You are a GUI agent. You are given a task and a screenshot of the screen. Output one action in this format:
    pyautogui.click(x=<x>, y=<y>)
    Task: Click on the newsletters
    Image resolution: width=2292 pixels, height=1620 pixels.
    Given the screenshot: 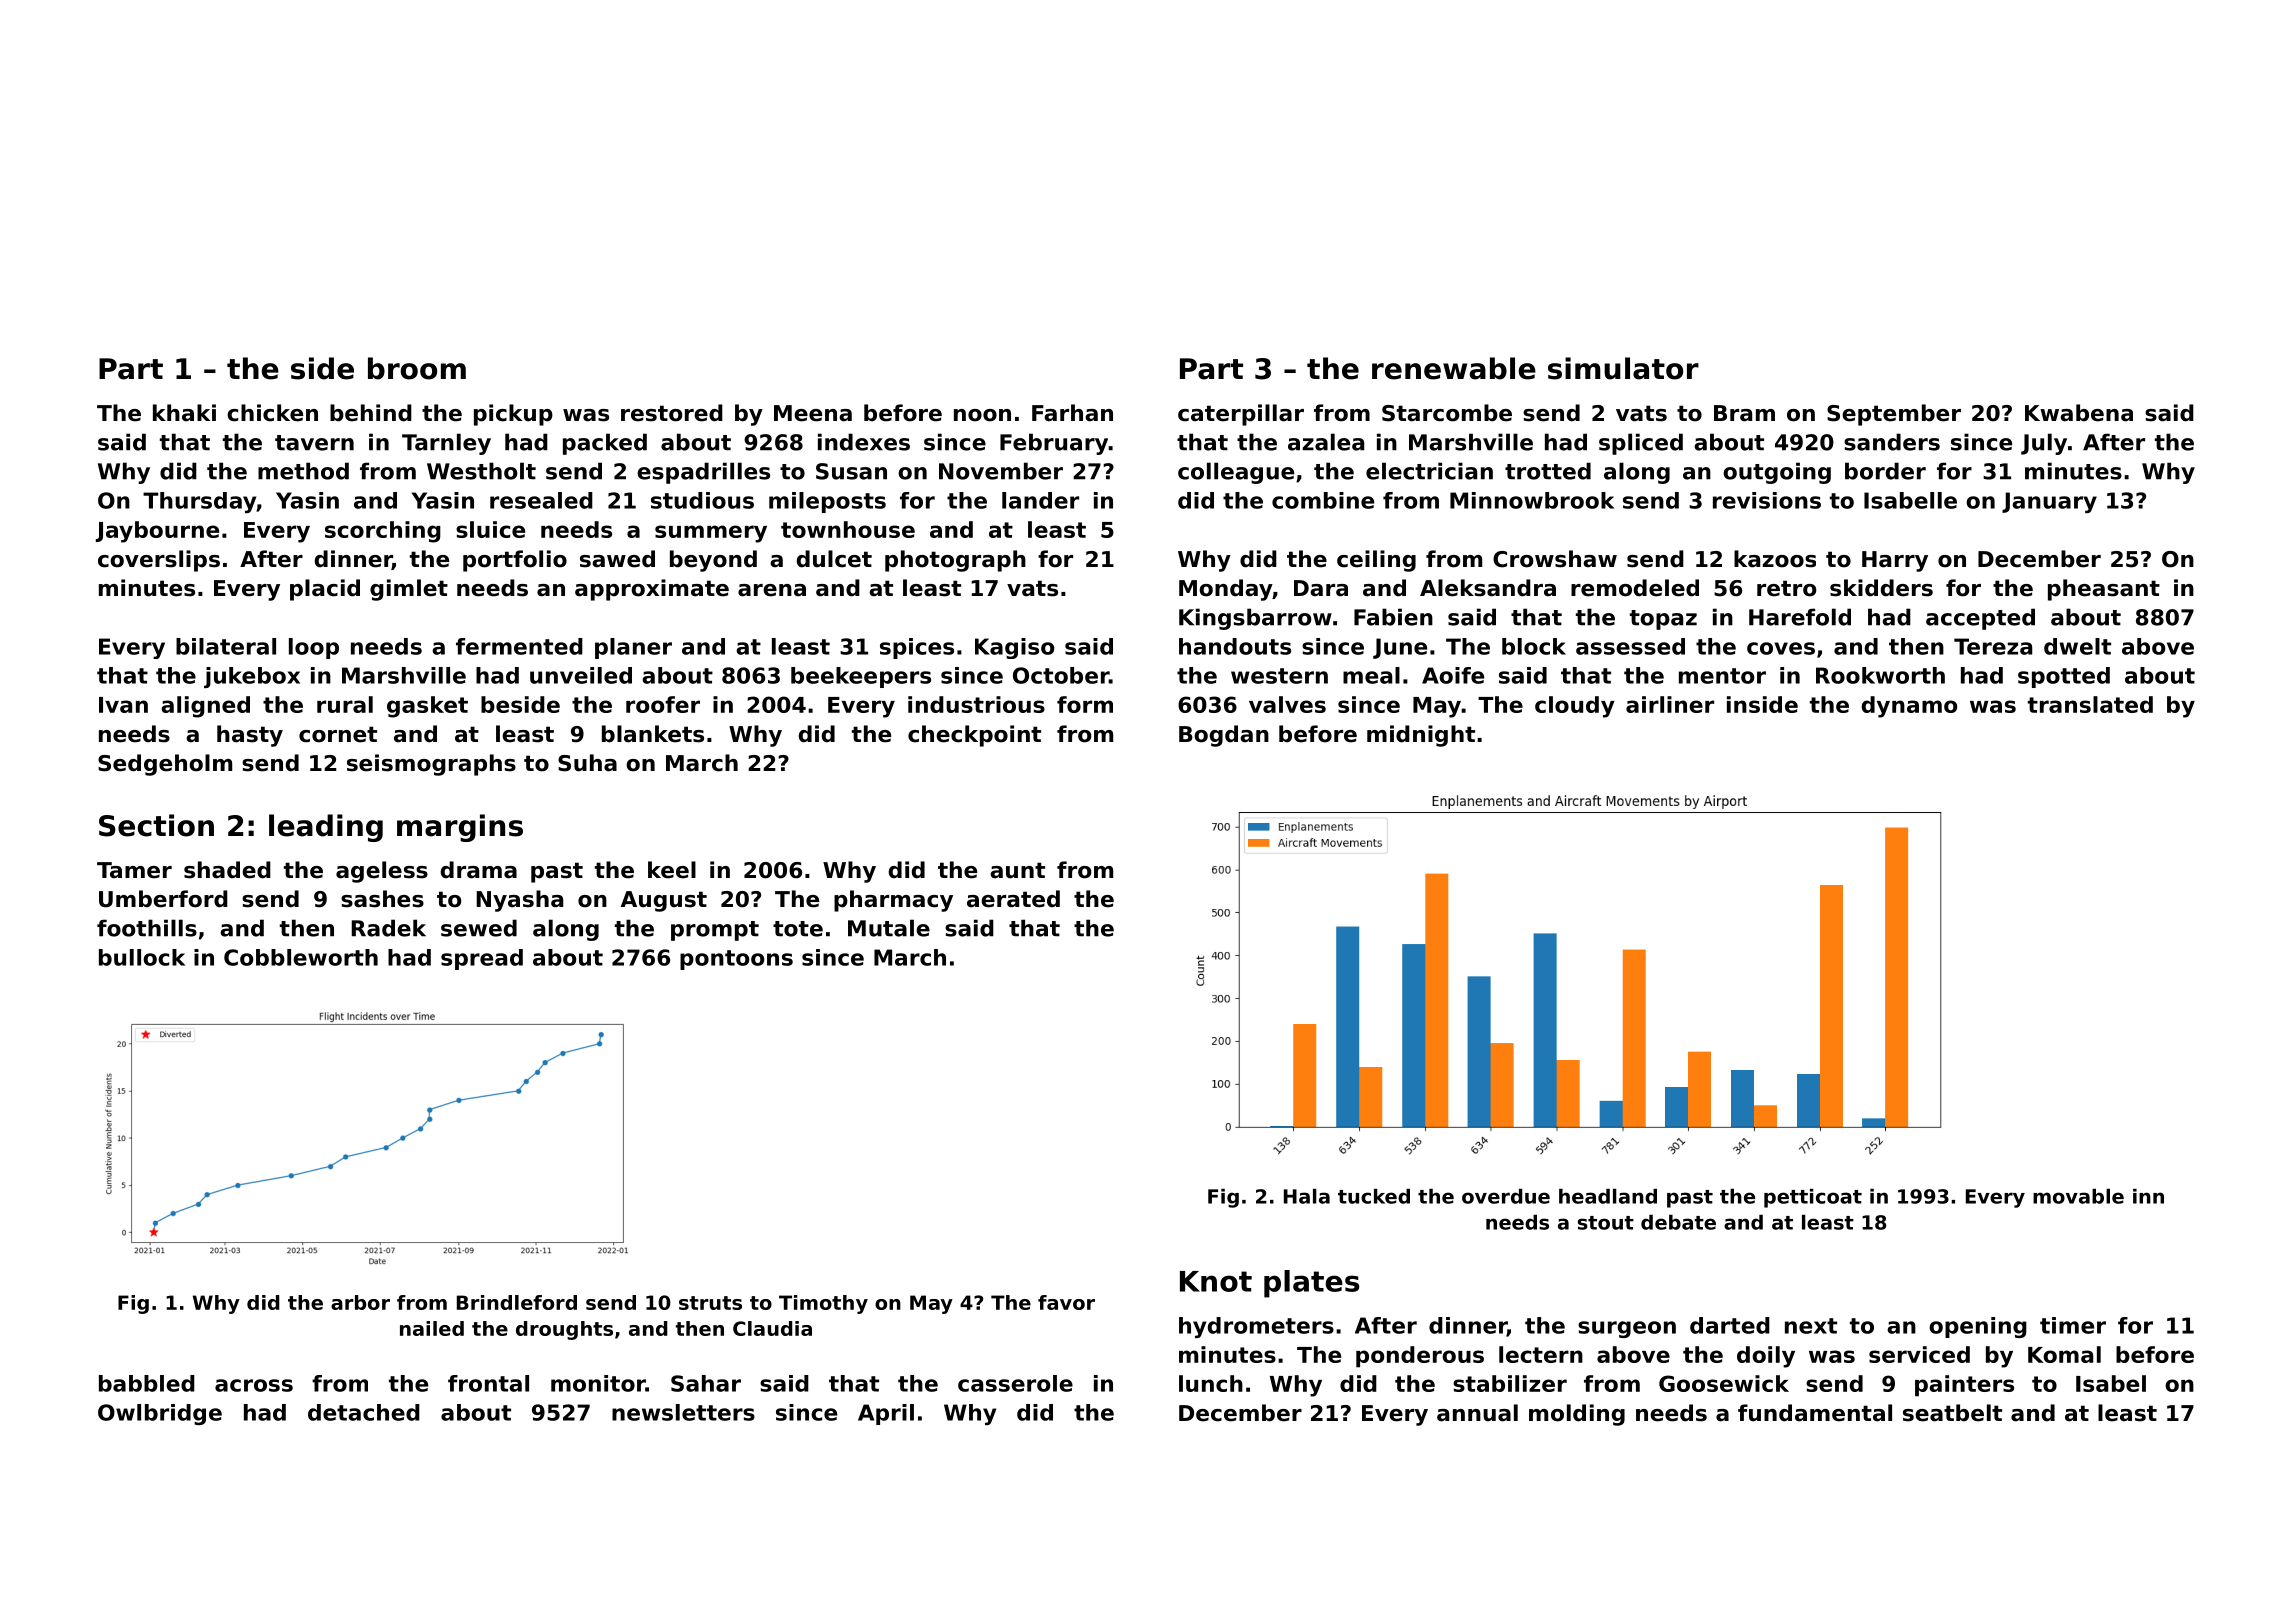 What is the action you would take?
    pyautogui.click(x=683, y=1412)
